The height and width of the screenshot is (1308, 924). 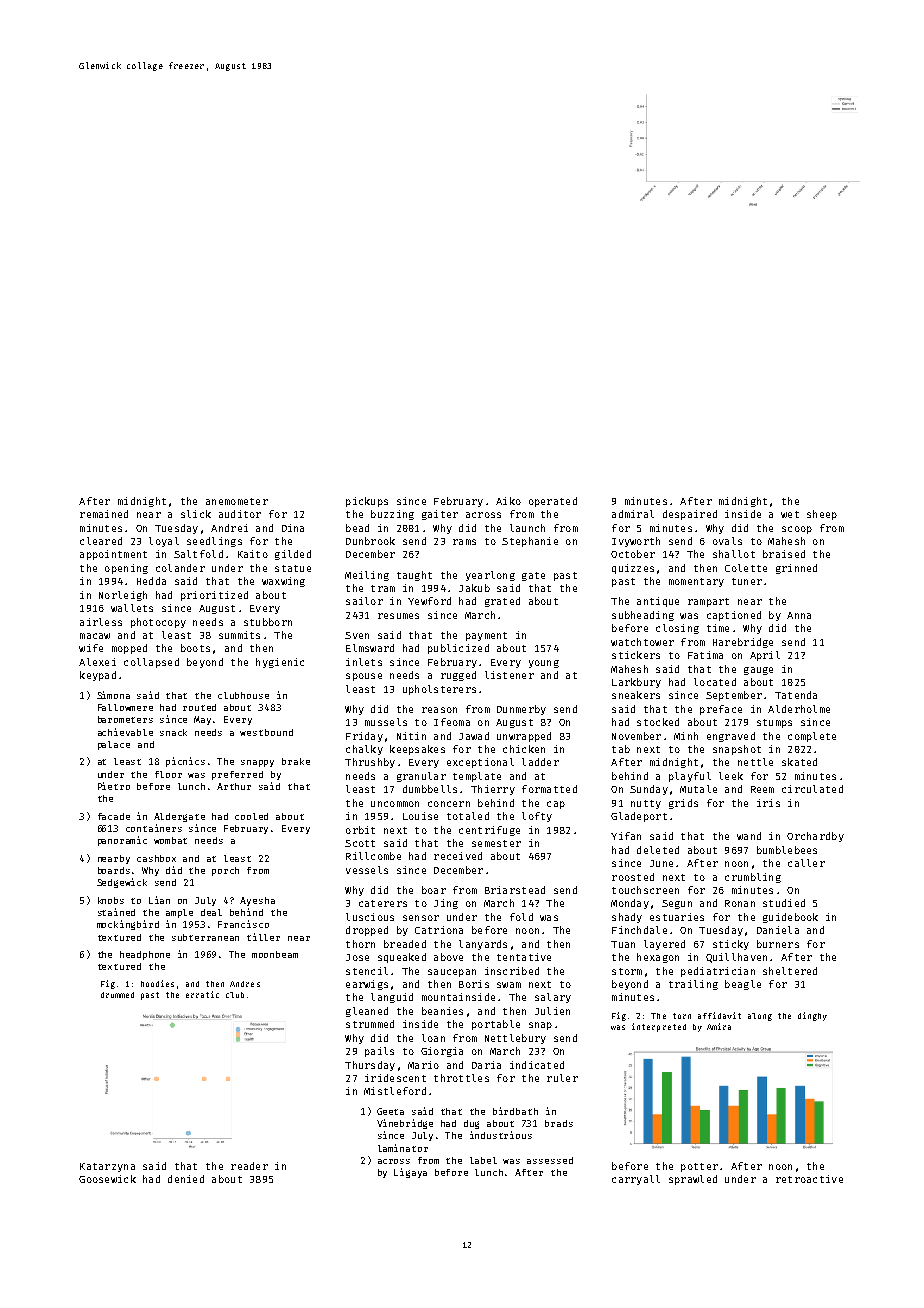 What do you see at coordinates (690, 515) in the screenshot?
I see `despaired` at bounding box center [690, 515].
